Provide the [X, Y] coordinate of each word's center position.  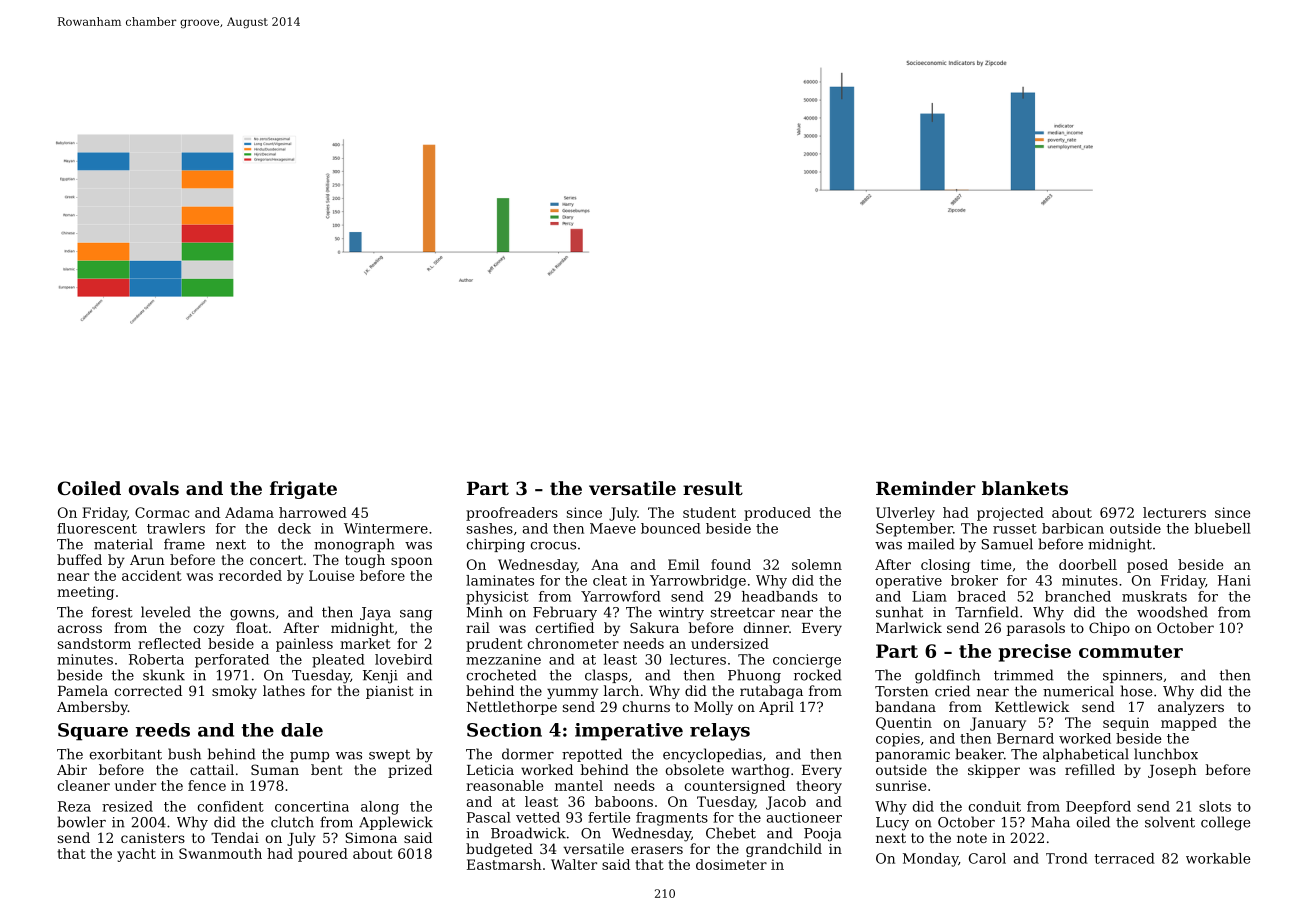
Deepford [1098, 807]
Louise [331, 575]
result [713, 488]
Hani [1234, 580]
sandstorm [94, 643]
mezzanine [503, 659]
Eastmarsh [504, 864]
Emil [683, 564]
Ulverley [905, 514]
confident [231, 806]
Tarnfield [987, 612]
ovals [154, 488]
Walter [574, 864]
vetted [538, 817]
